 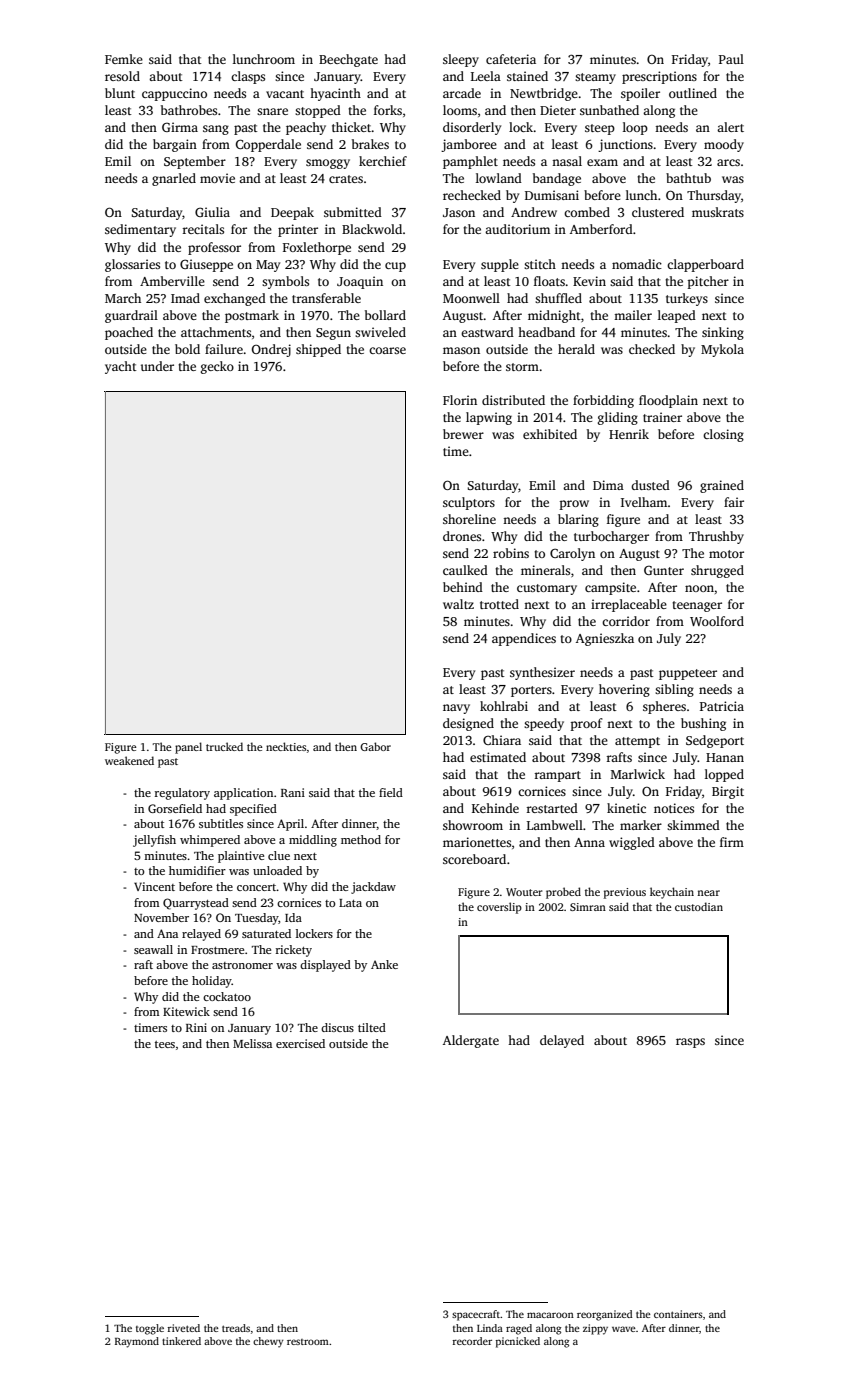 What do you see at coordinates (196, 1027) in the document?
I see `Rini` at bounding box center [196, 1027].
